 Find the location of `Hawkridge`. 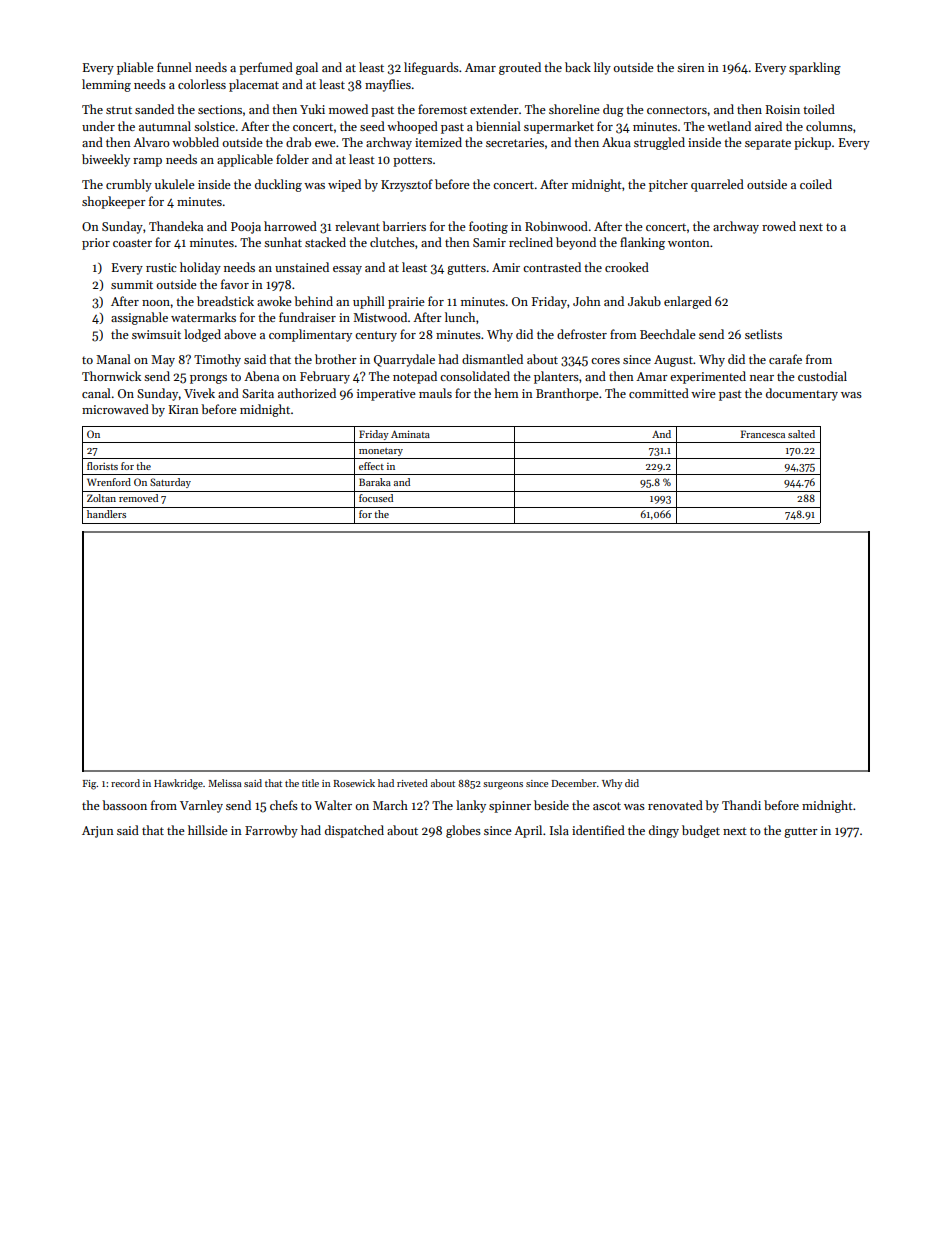

Hawkridge is located at coordinates (178, 784).
